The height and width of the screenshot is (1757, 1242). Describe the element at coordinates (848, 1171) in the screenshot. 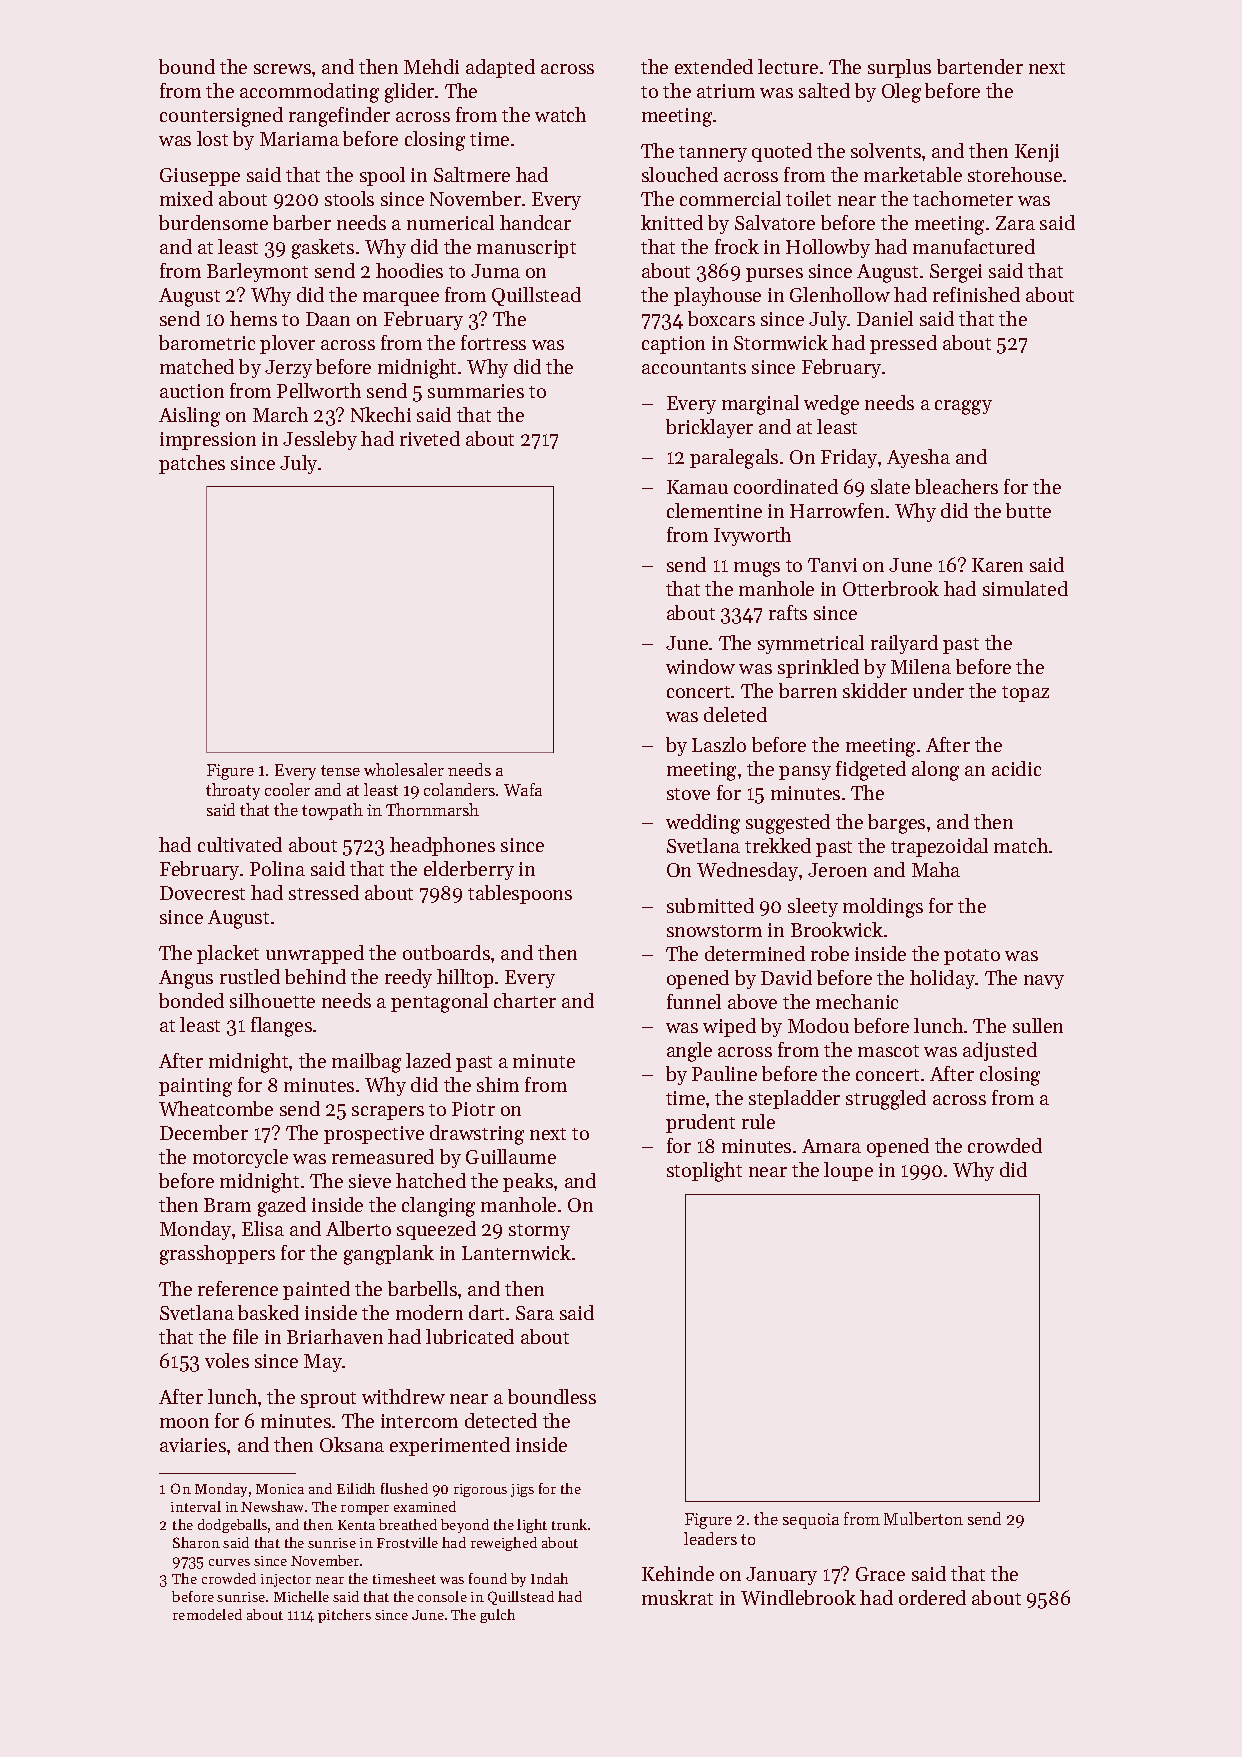

I see `loupe` at that location.
